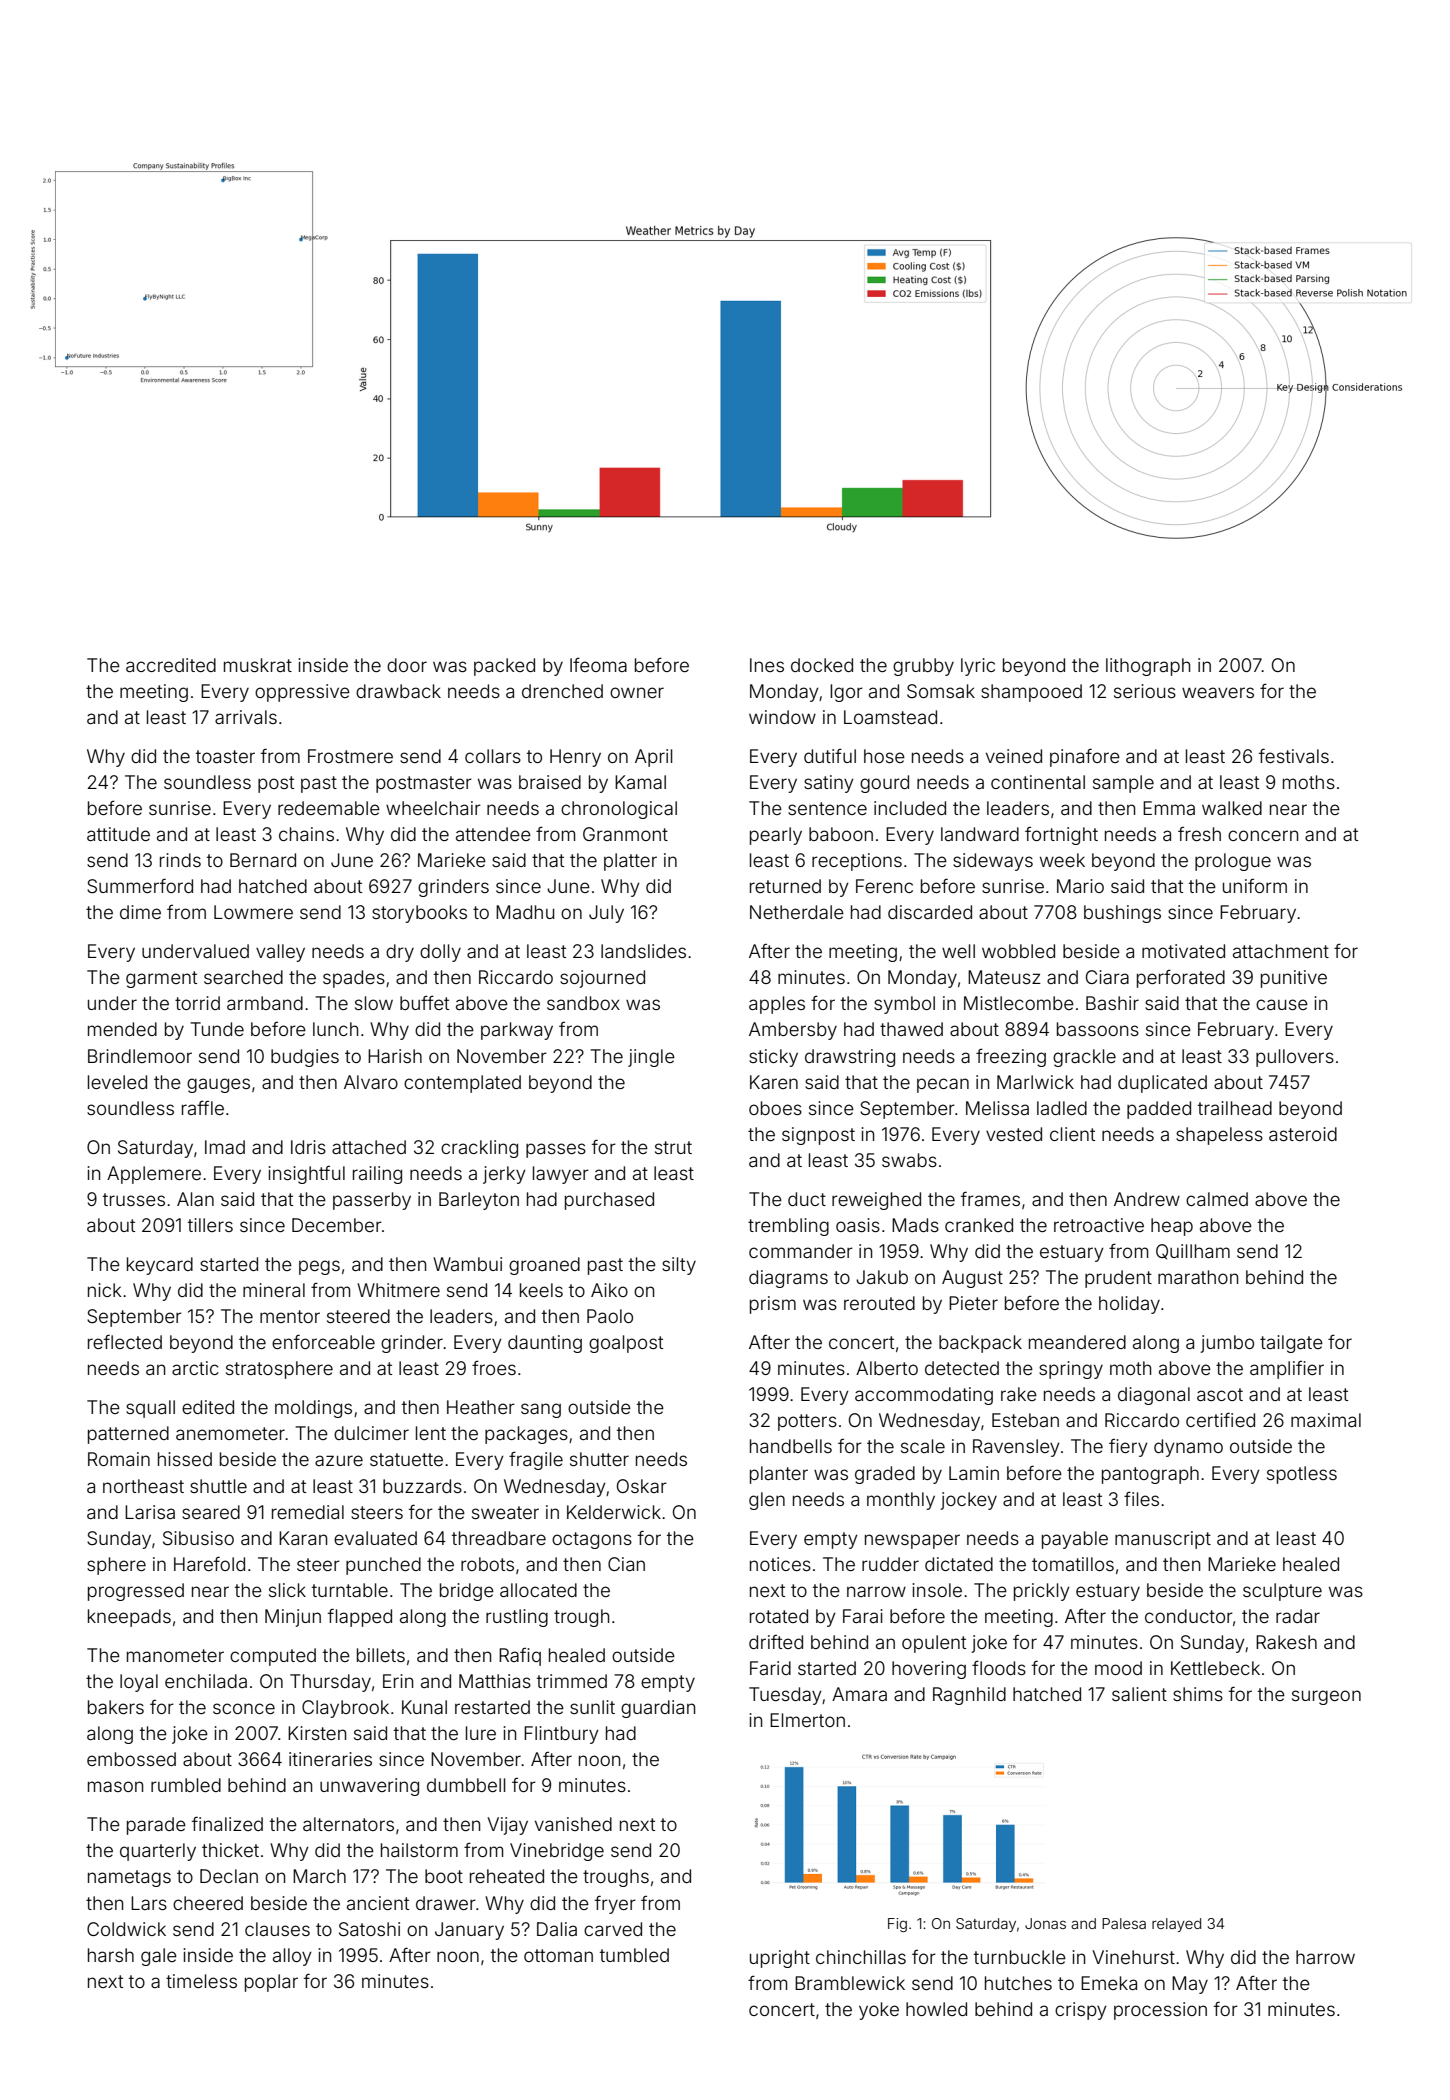 This image has height=2100, width=1450. Describe the element at coordinates (550, 782) in the image. I see `braised` at that location.
